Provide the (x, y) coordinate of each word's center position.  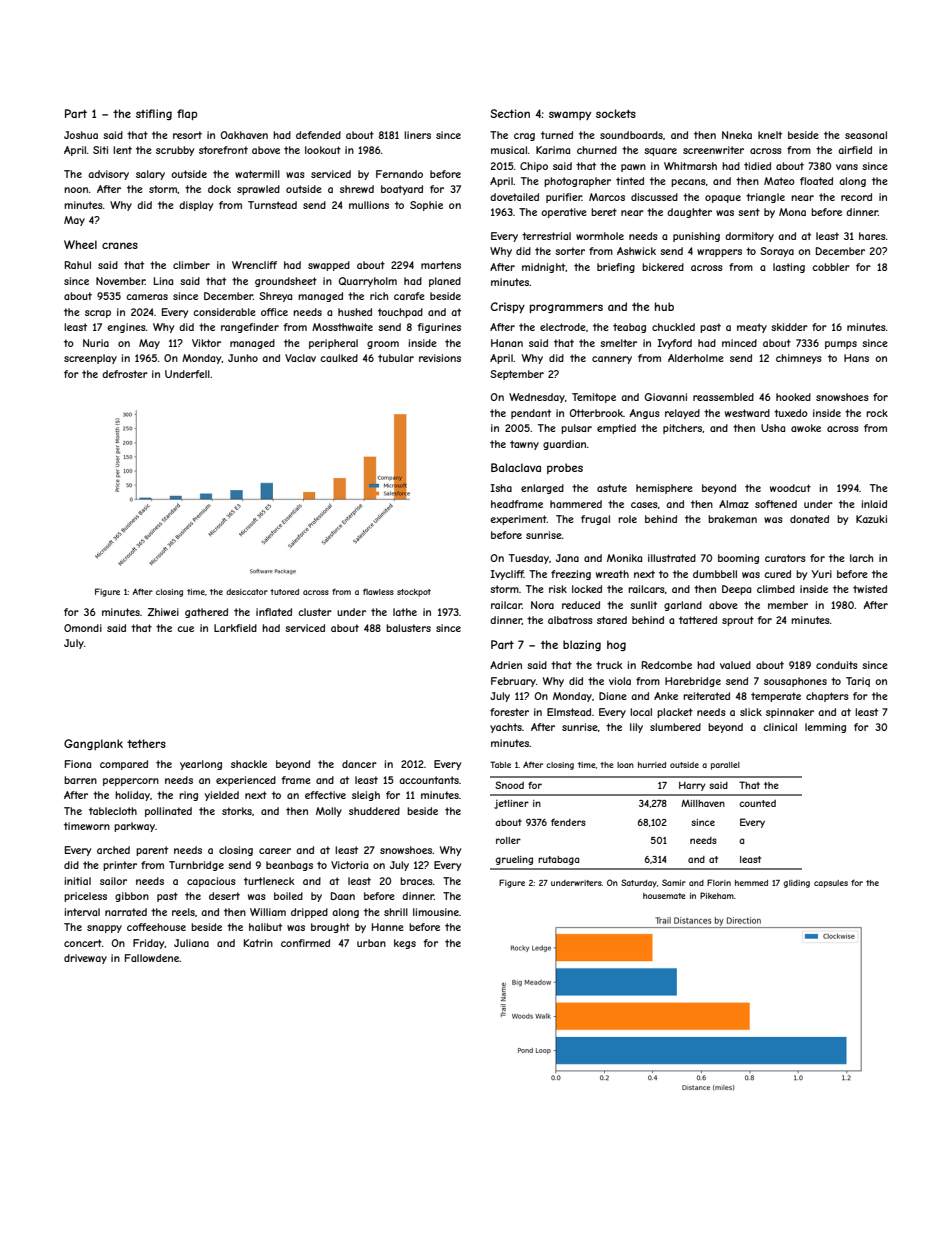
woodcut (790, 488)
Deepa (736, 590)
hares (872, 236)
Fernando (399, 174)
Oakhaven (244, 135)
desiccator (247, 592)
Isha (501, 488)
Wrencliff (254, 265)
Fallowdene (152, 958)
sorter (570, 251)
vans (847, 167)
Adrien (506, 665)
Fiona (78, 764)
